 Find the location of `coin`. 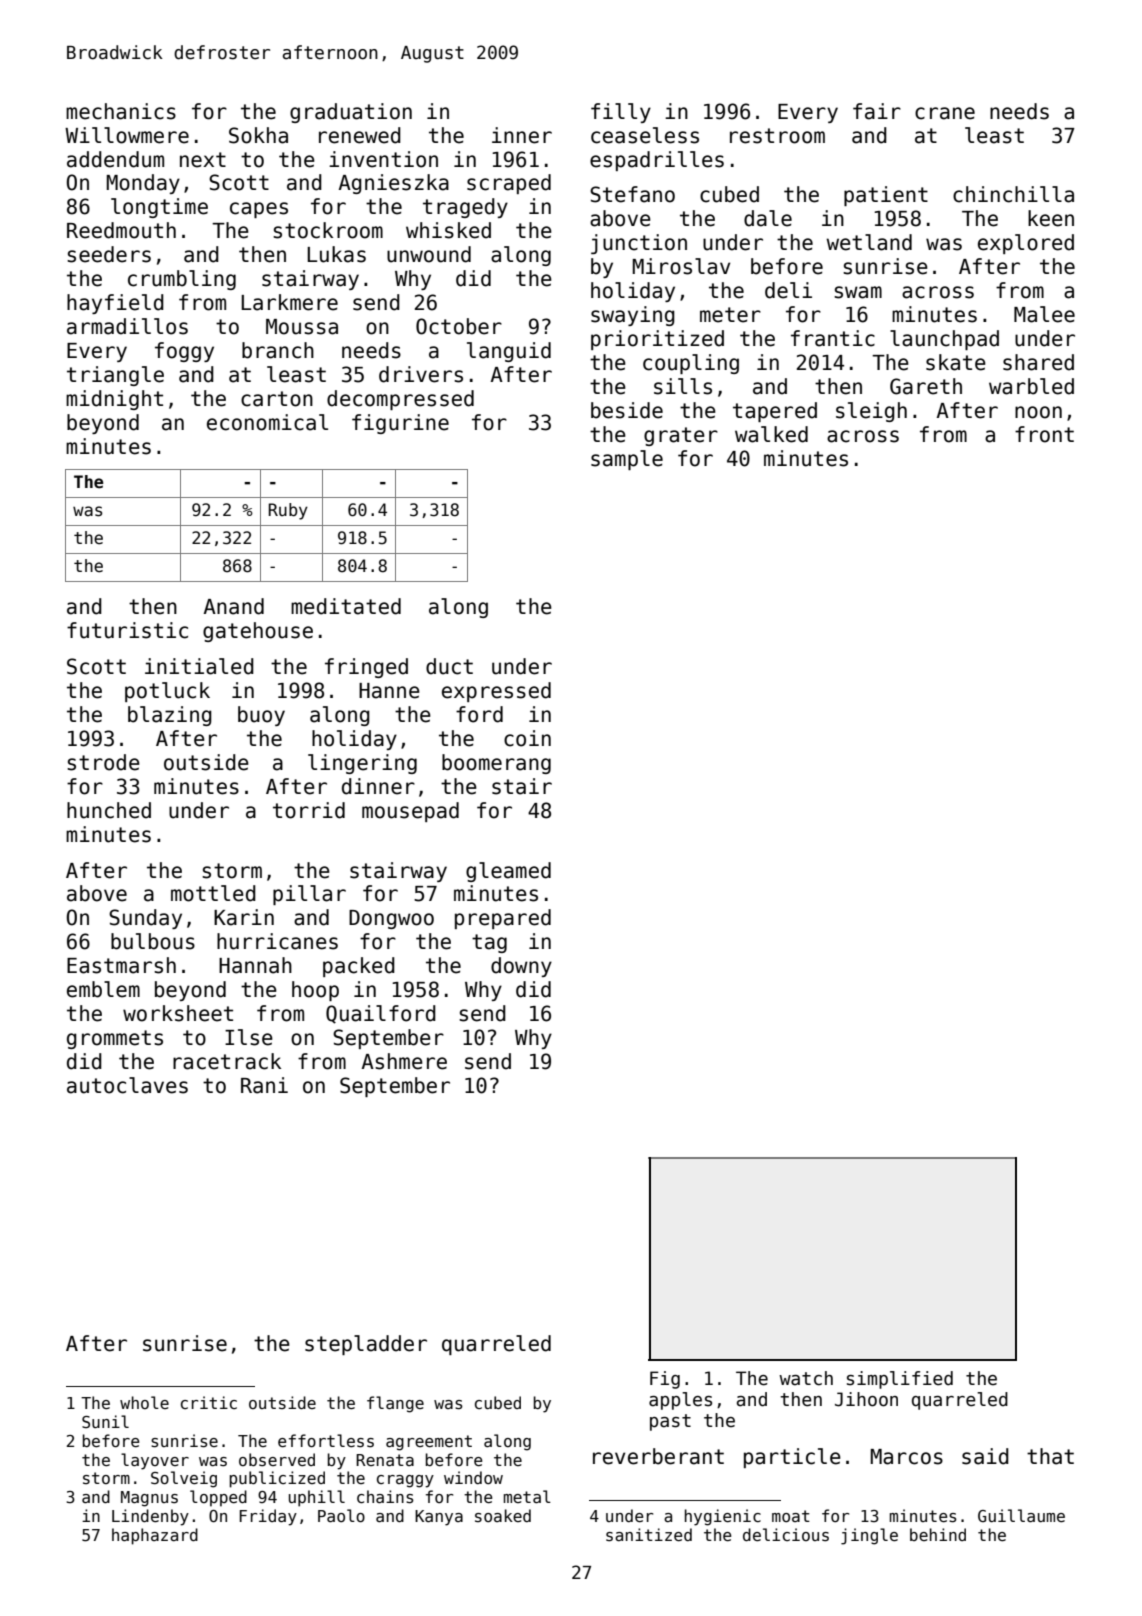

coin is located at coordinates (527, 738).
